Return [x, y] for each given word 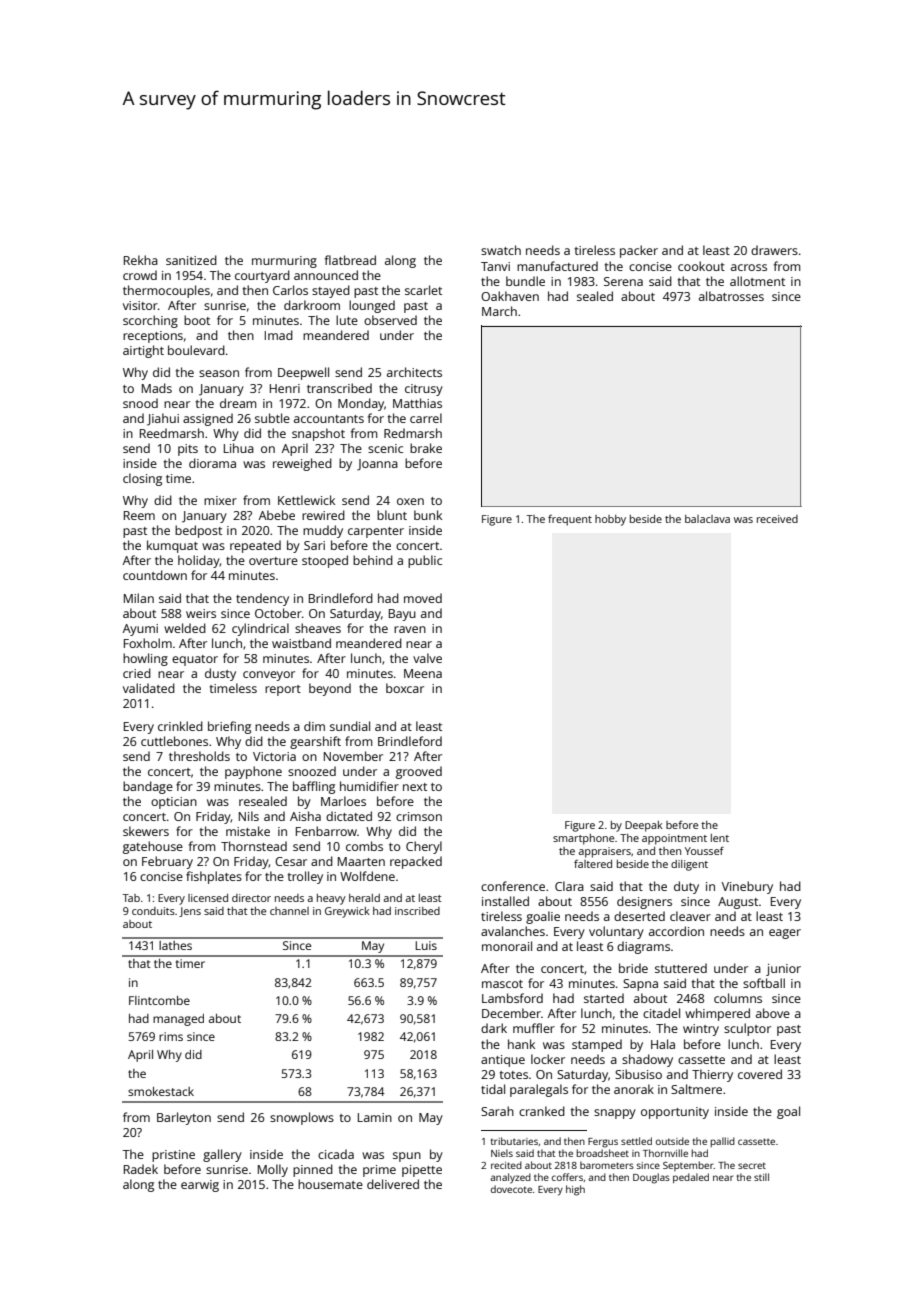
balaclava [707, 519]
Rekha [141, 260]
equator [195, 660]
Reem [139, 515]
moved [423, 598]
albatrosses [731, 296]
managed [178, 1020]
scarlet [423, 290]
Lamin [375, 1117]
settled [636, 1141]
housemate [330, 1184]
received [777, 519]
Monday [361, 404]
